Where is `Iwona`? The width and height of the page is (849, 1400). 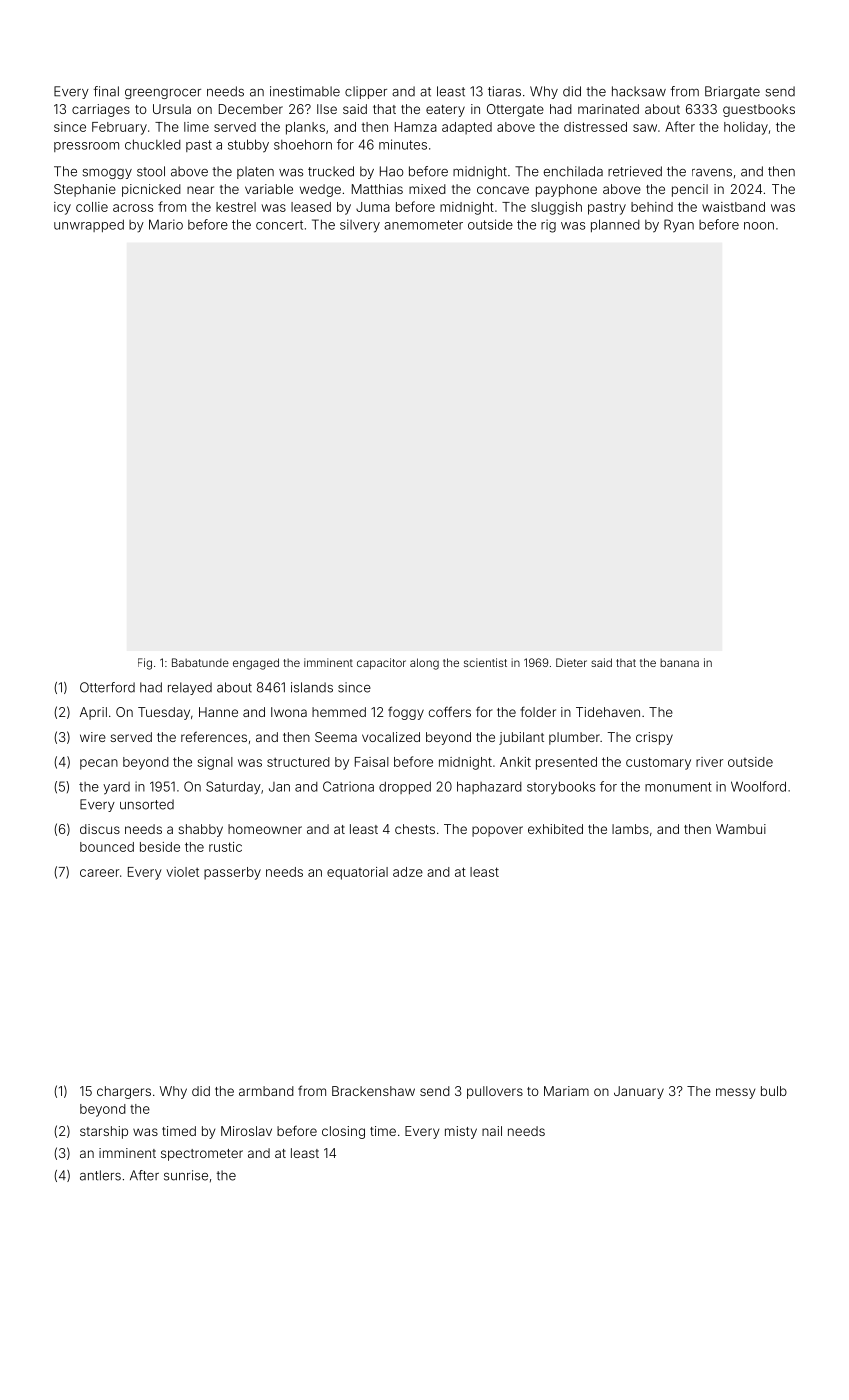 Iwona is located at coordinates (289, 712).
